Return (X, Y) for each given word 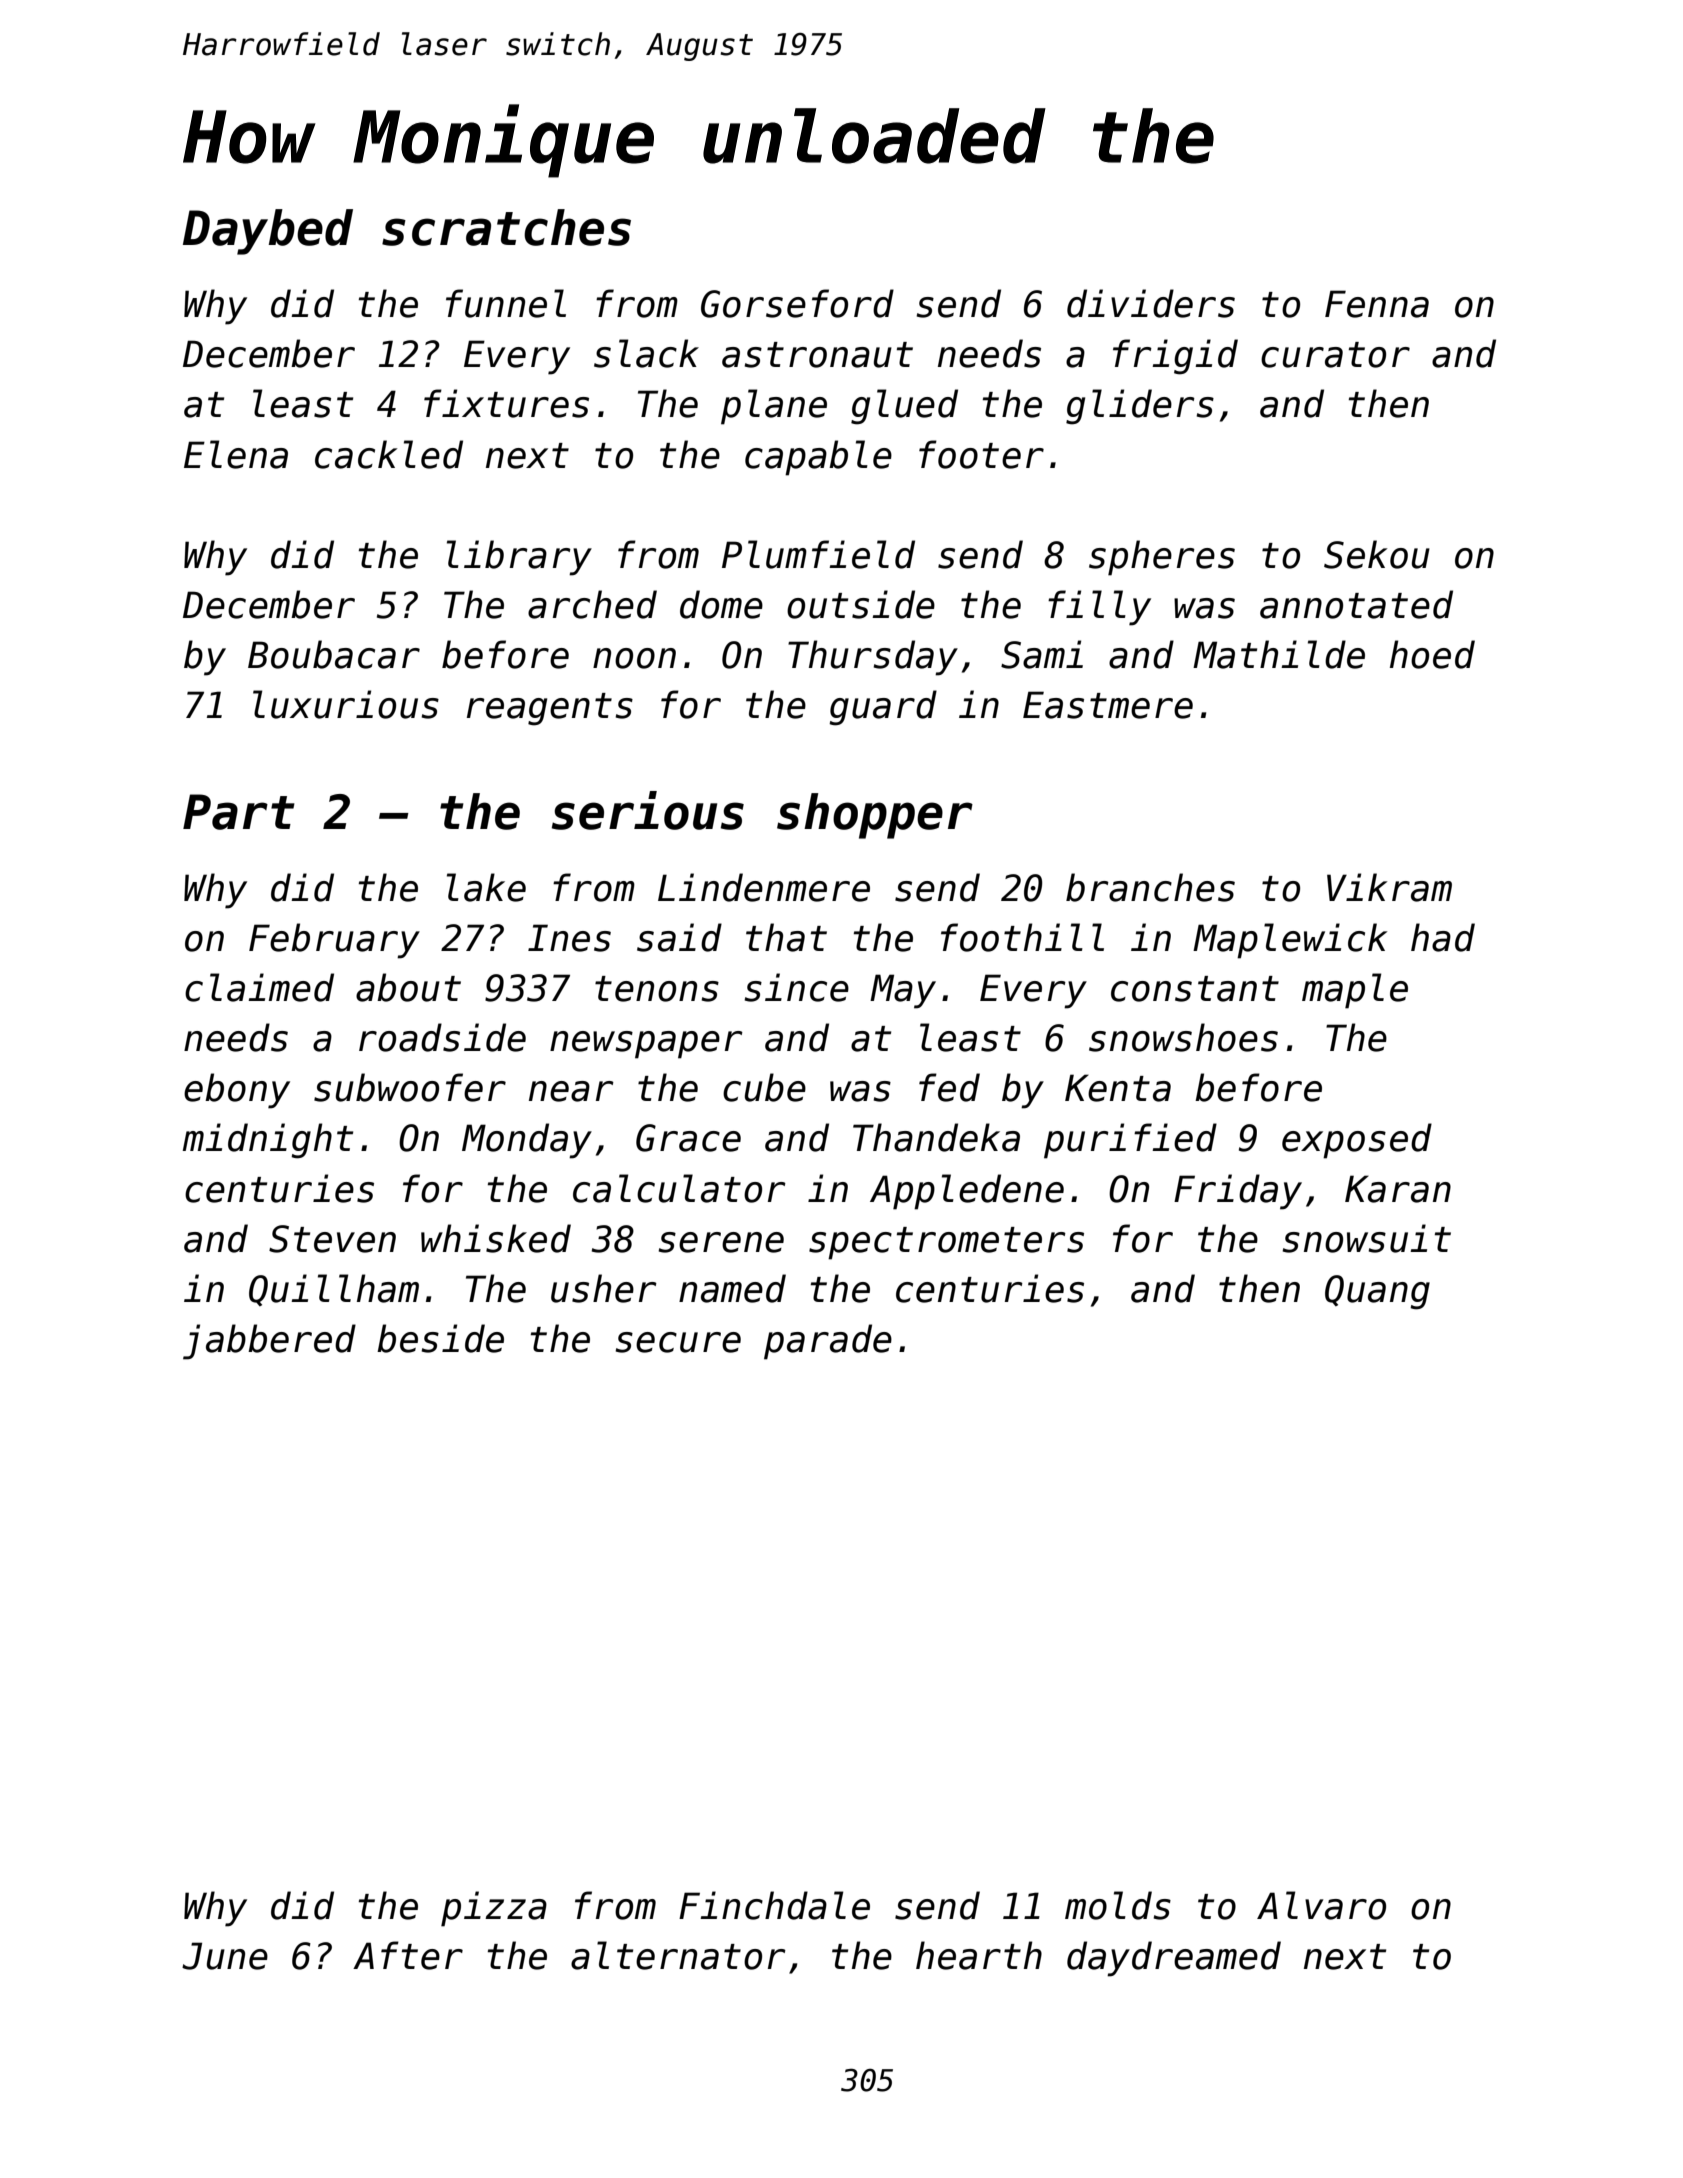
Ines (569, 938)
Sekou (1377, 554)
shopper (875, 816)
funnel (506, 303)
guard (883, 708)
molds (1118, 1905)
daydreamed (1174, 1959)
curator (1335, 355)
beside (440, 1338)
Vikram (1389, 887)
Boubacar (334, 654)
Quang (1377, 1292)
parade (828, 1342)
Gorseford (797, 303)
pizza (494, 1909)
